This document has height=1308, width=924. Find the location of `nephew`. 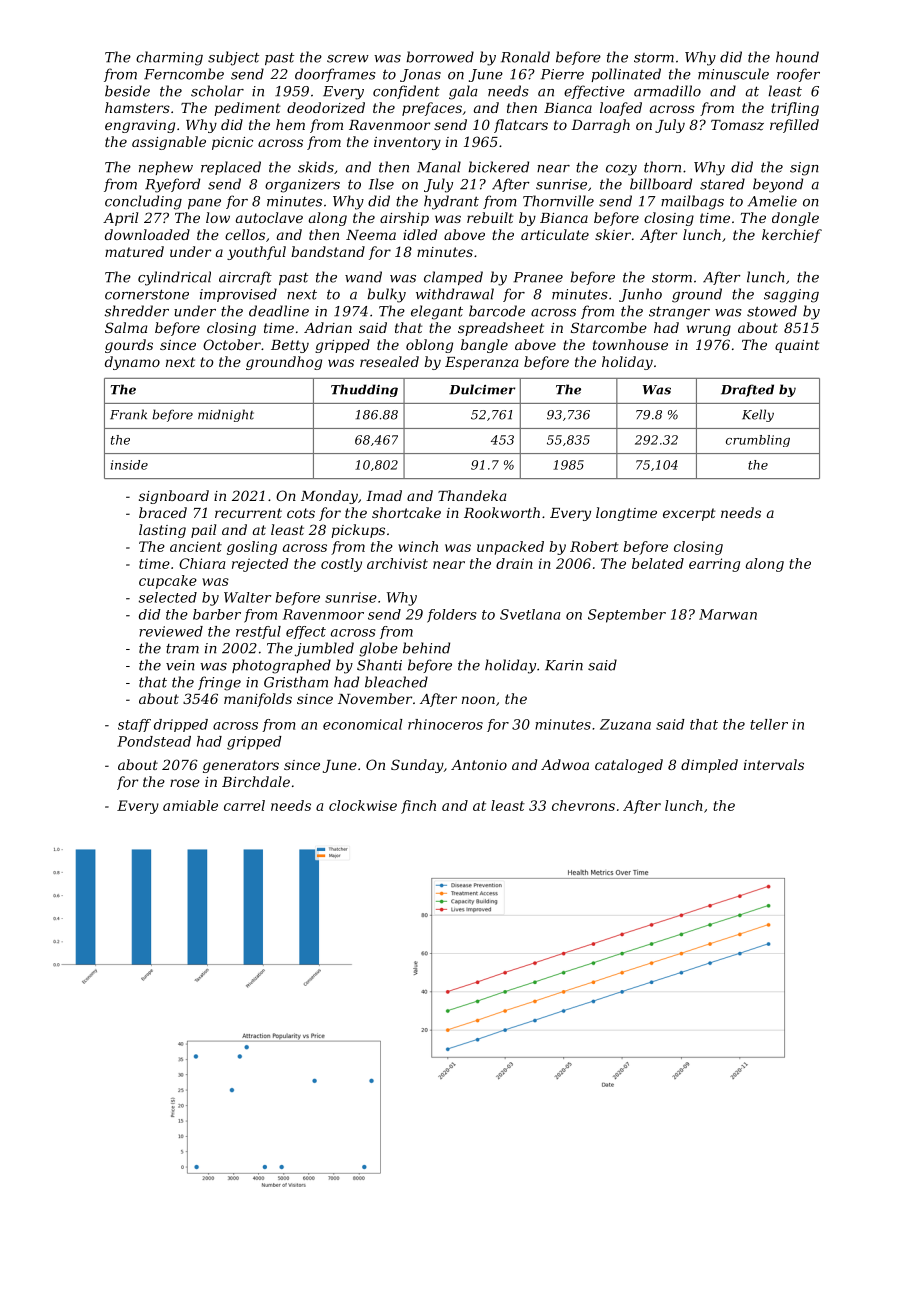

nephew is located at coordinates (166, 168).
